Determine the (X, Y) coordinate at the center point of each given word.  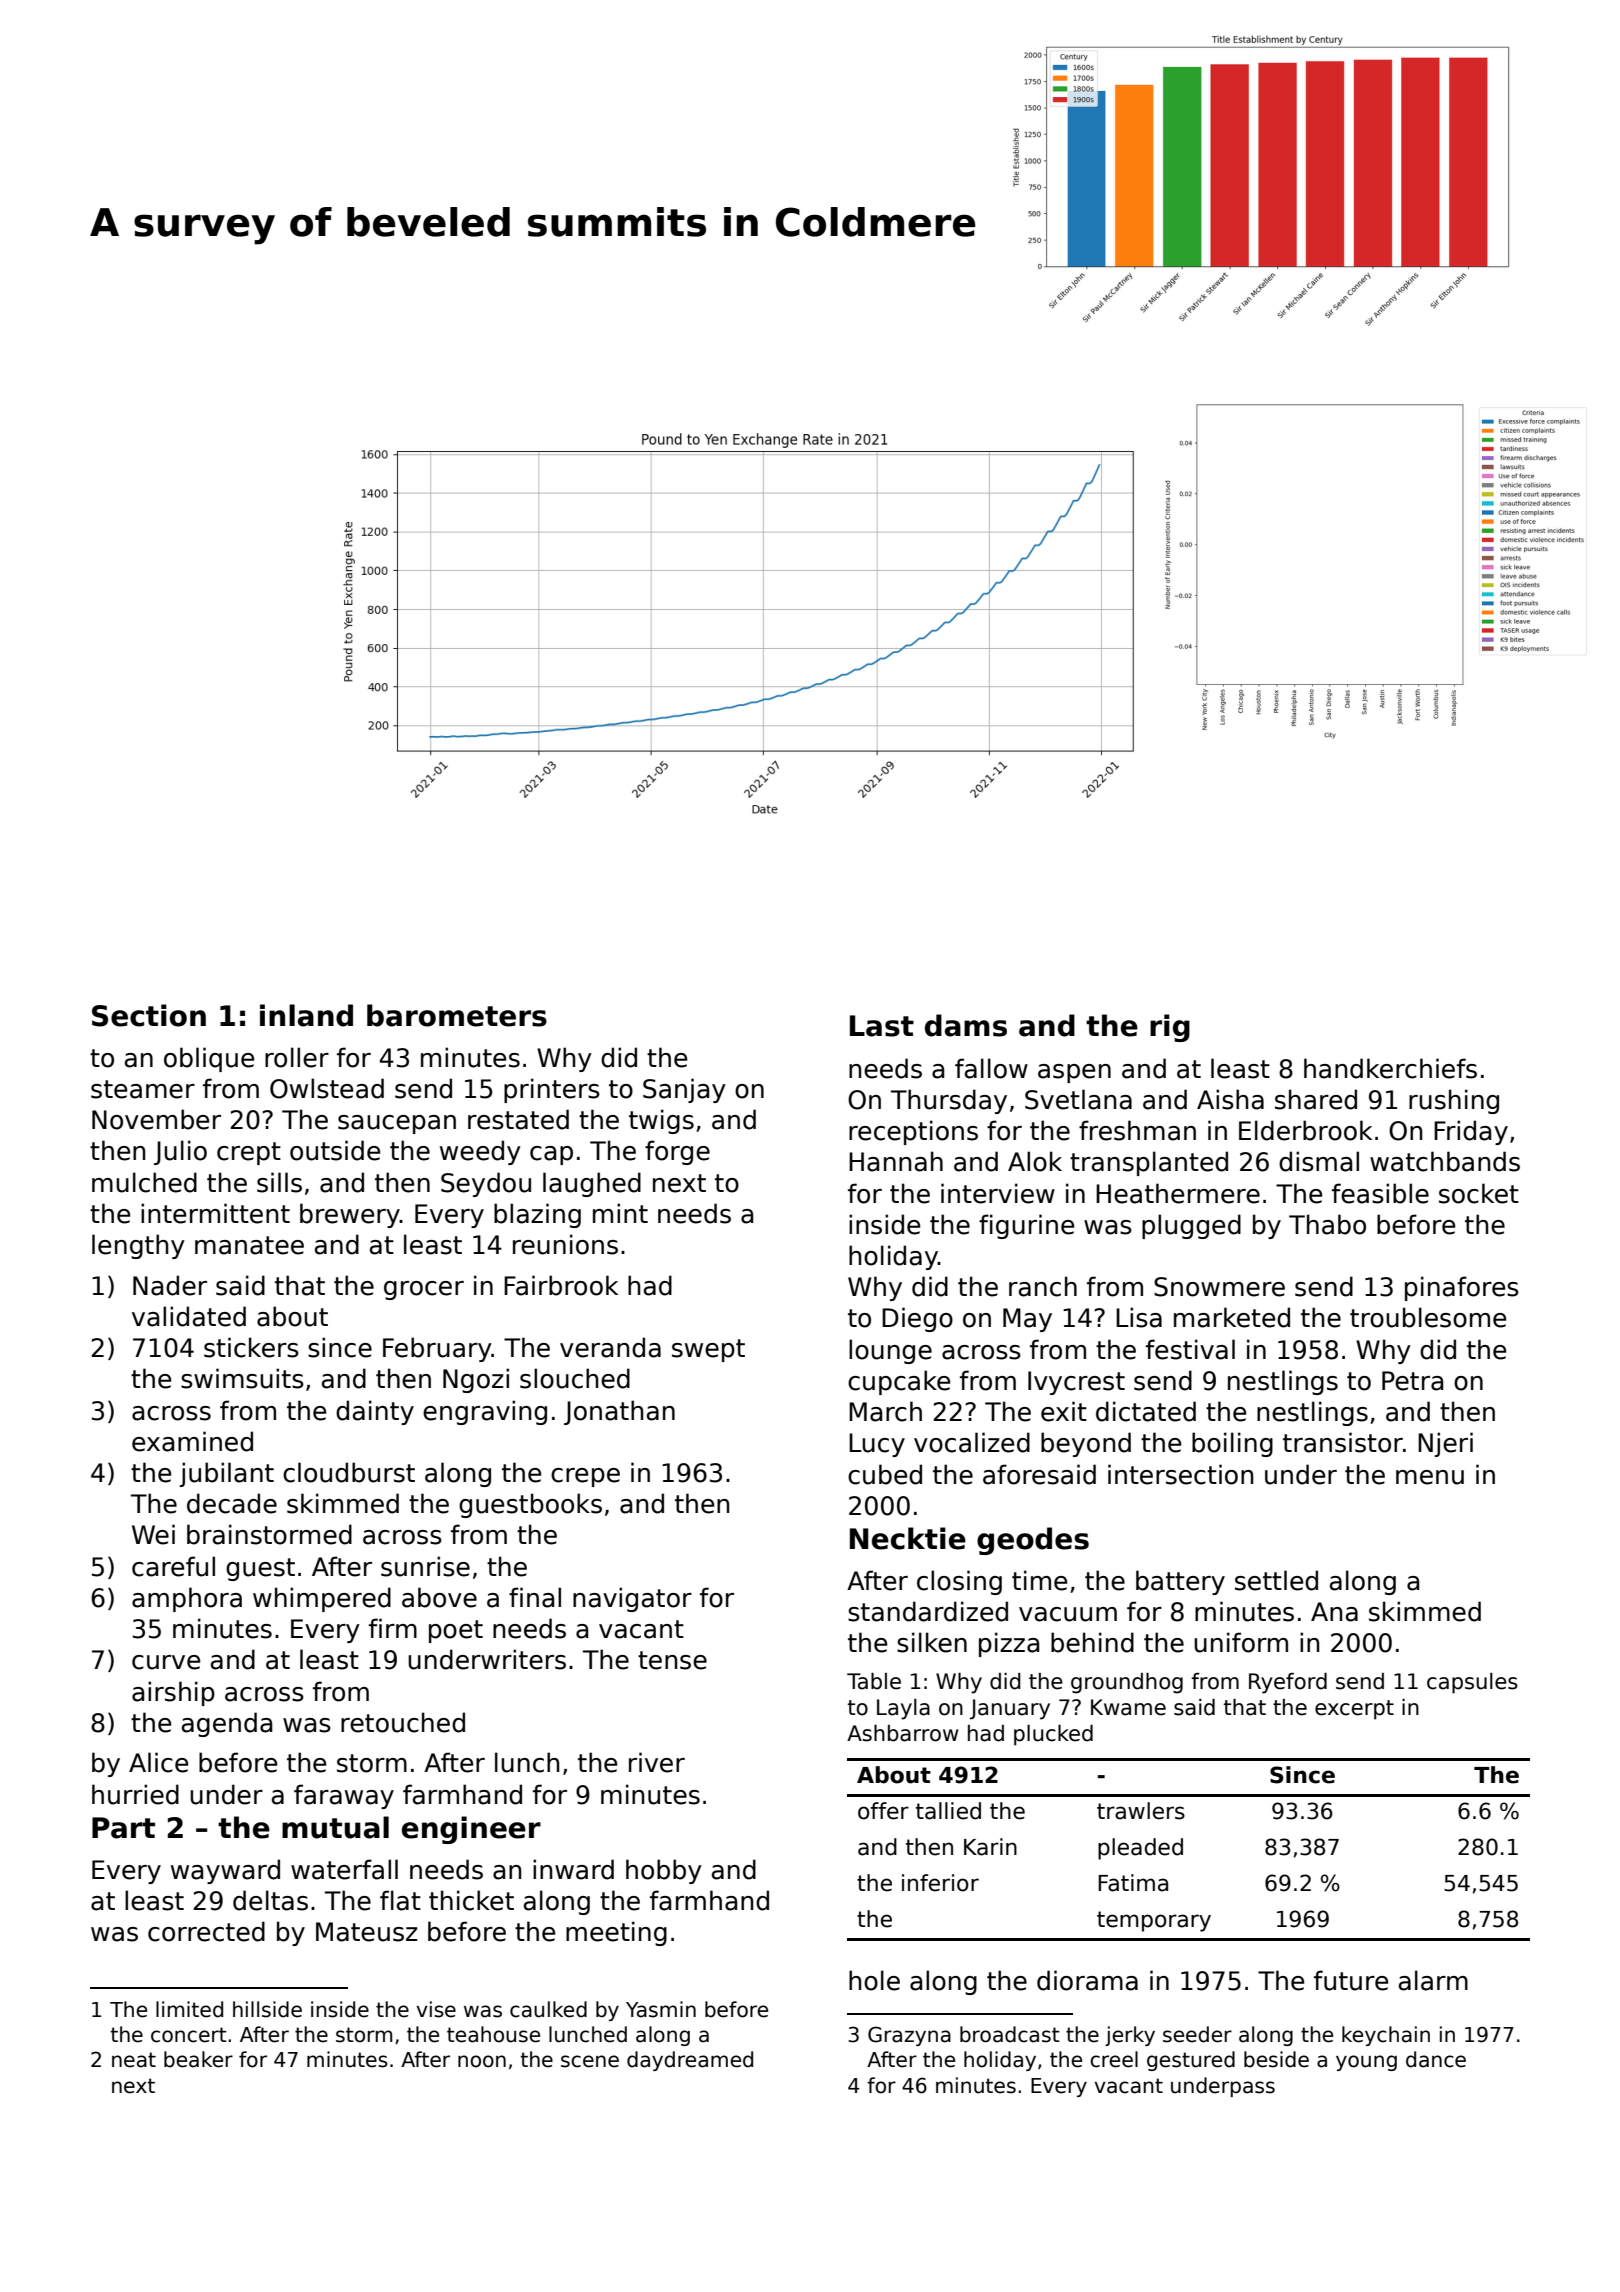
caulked (548, 2009)
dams (966, 1025)
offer (883, 1811)
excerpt (1354, 1710)
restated (518, 1119)
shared (1316, 1099)
